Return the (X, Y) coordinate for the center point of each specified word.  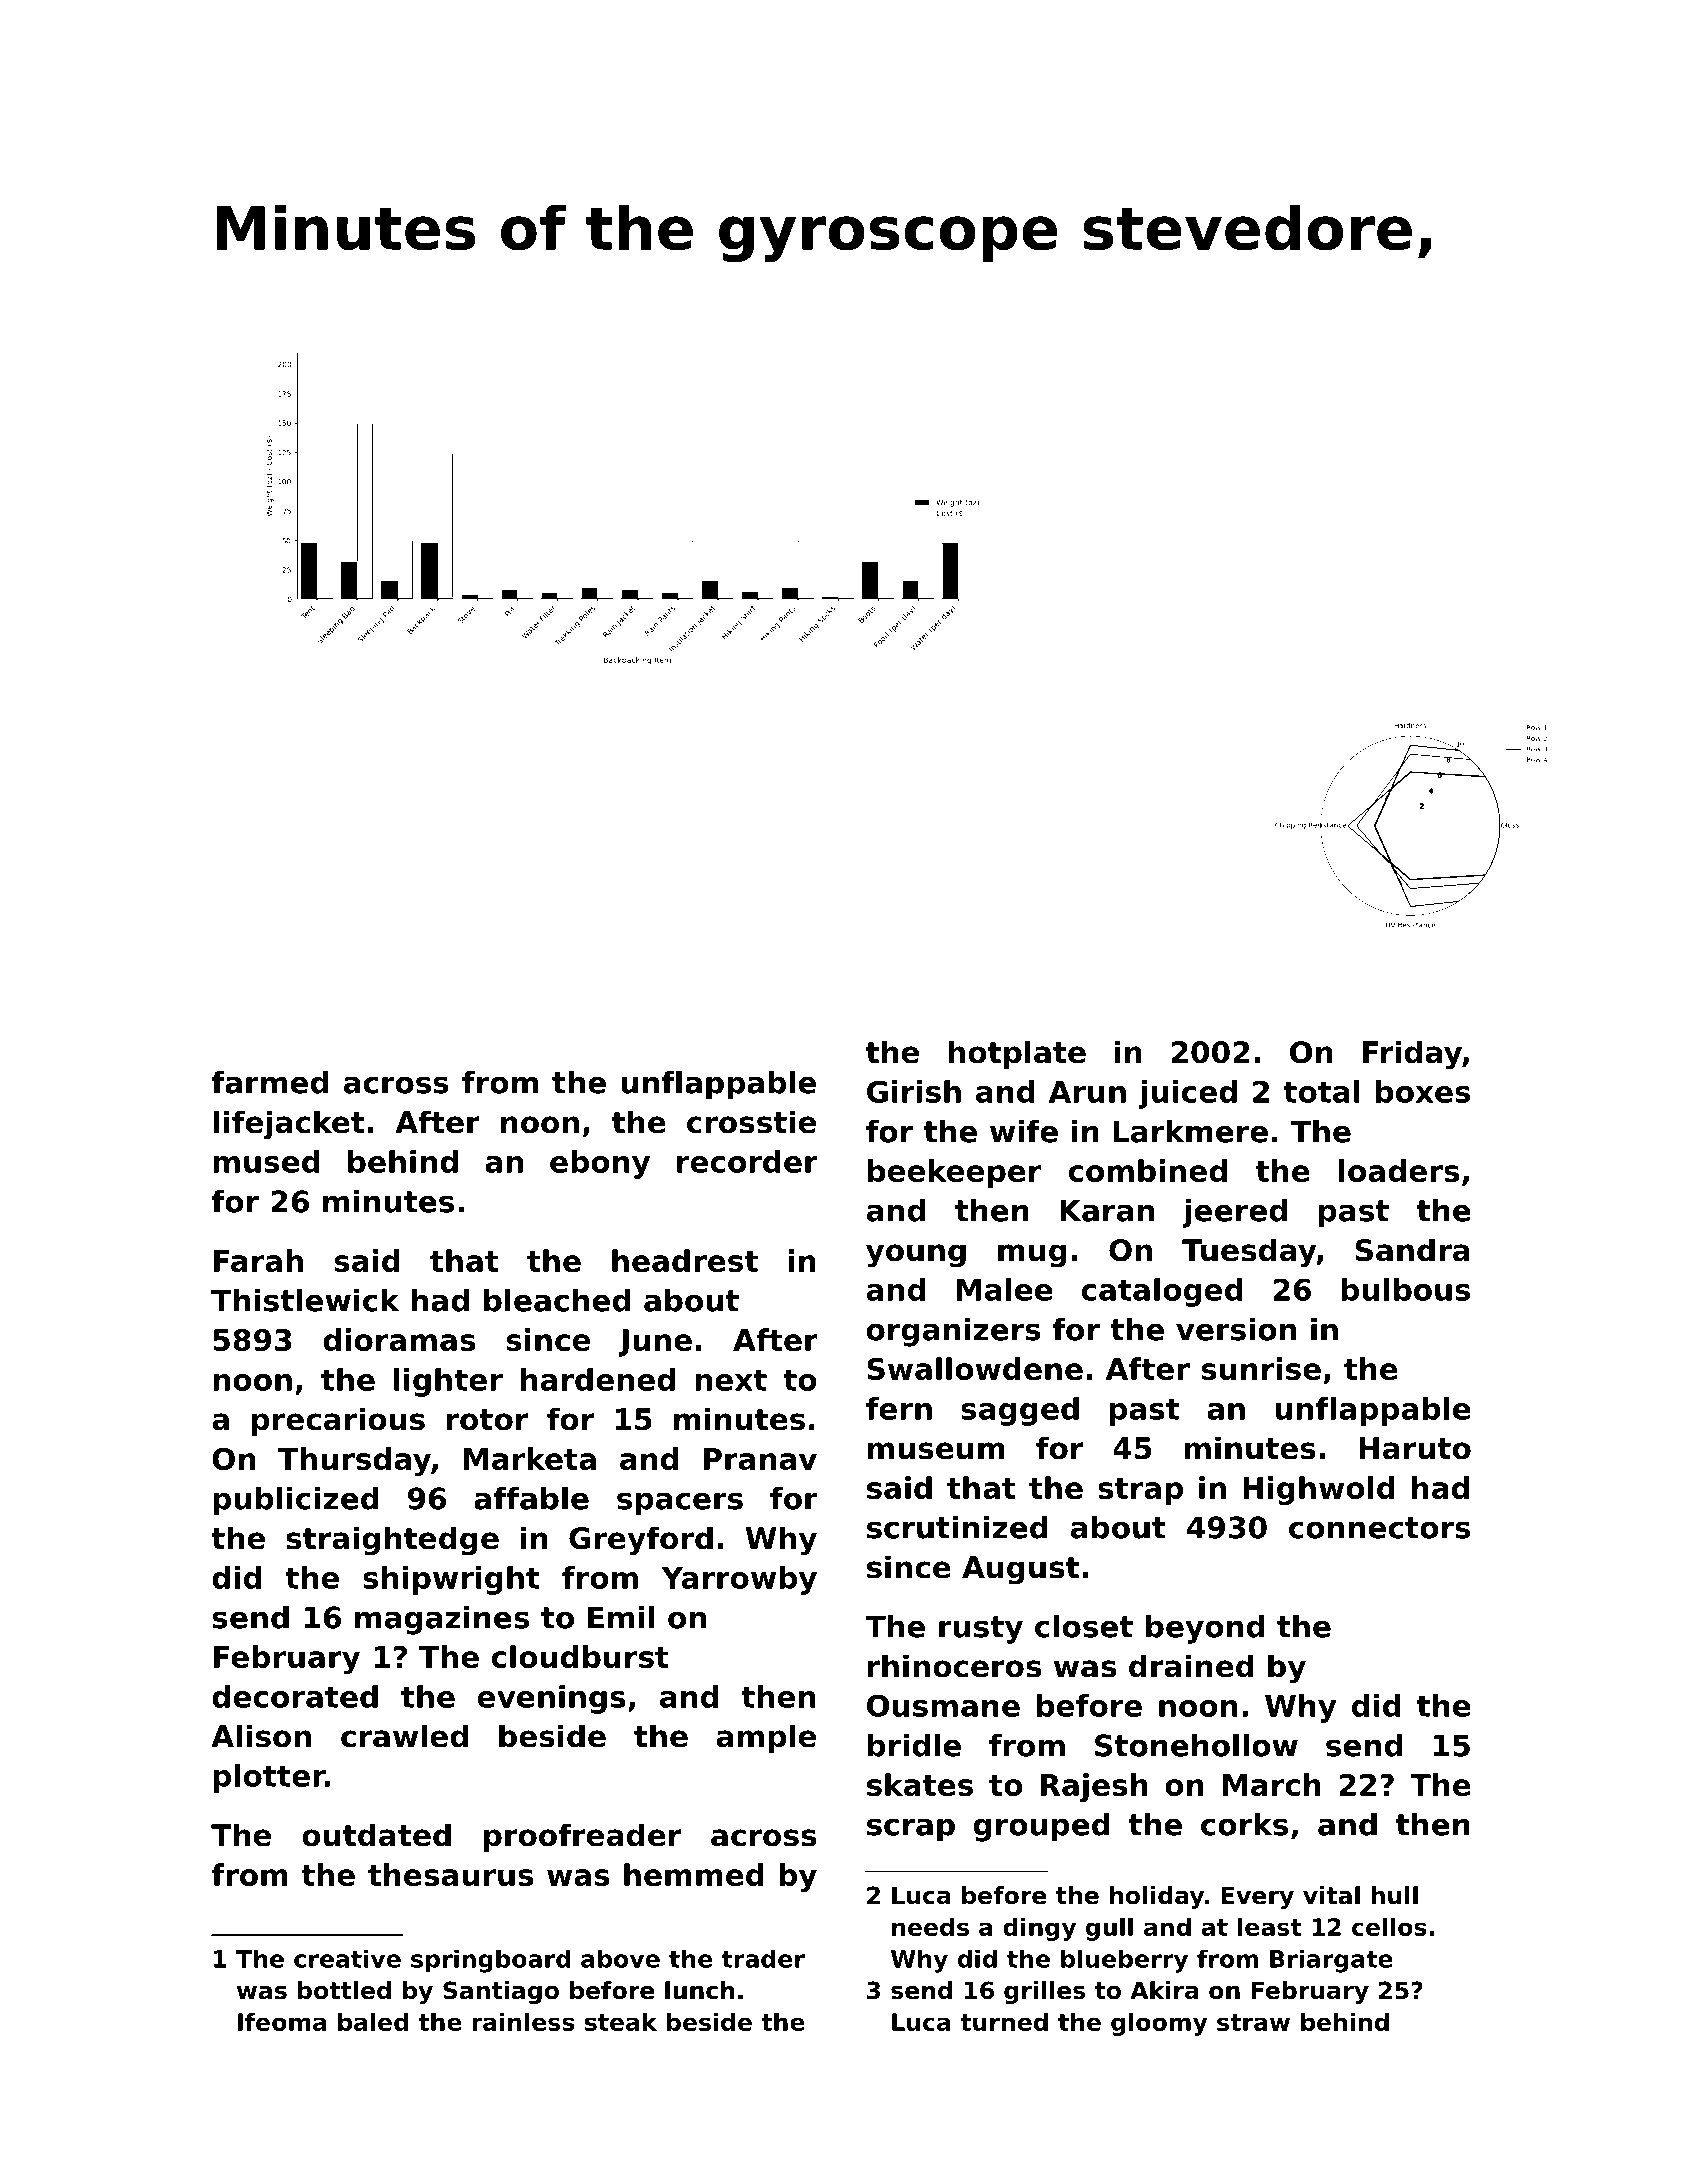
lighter (448, 1382)
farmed (270, 1082)
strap (1140, 1491)
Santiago (501, 1992)
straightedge (392, 1541)
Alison (261, 1736)
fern (899, 1408)
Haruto (1415, 1448)
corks (1244, 1824)
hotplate (1017, 1054)
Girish (914, 1091)
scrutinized (957, 1527)
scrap (911, 1830)
